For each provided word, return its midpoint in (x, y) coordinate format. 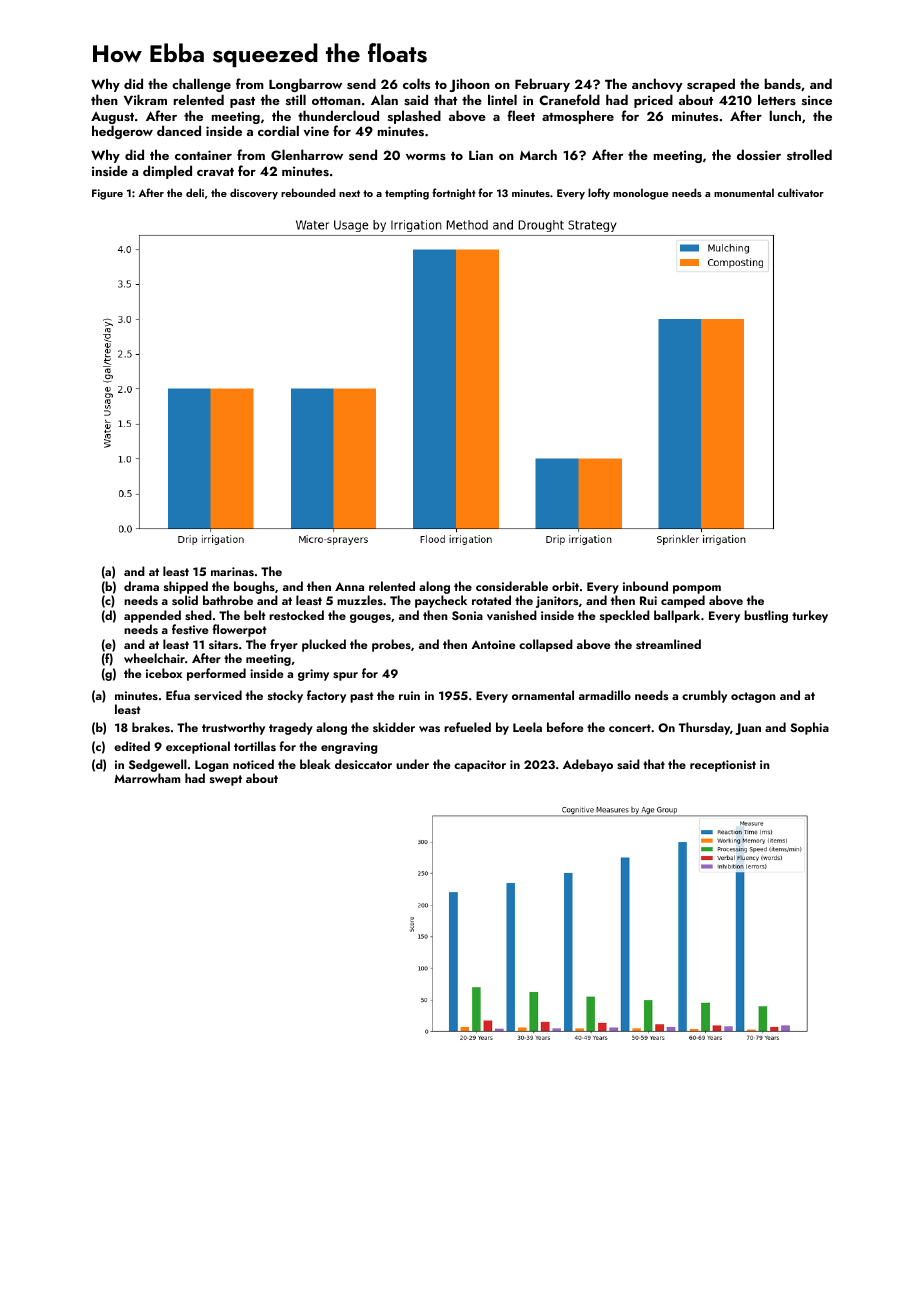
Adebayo (588, 765)
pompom (697, 589)
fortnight (454, 194)
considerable (512, 586)
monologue (640, 194)
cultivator (801, 192)
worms (426, 157)
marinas (232, 571)
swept (226, 780)
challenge (201, 85)
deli (195, 192)
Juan (748, 729)
